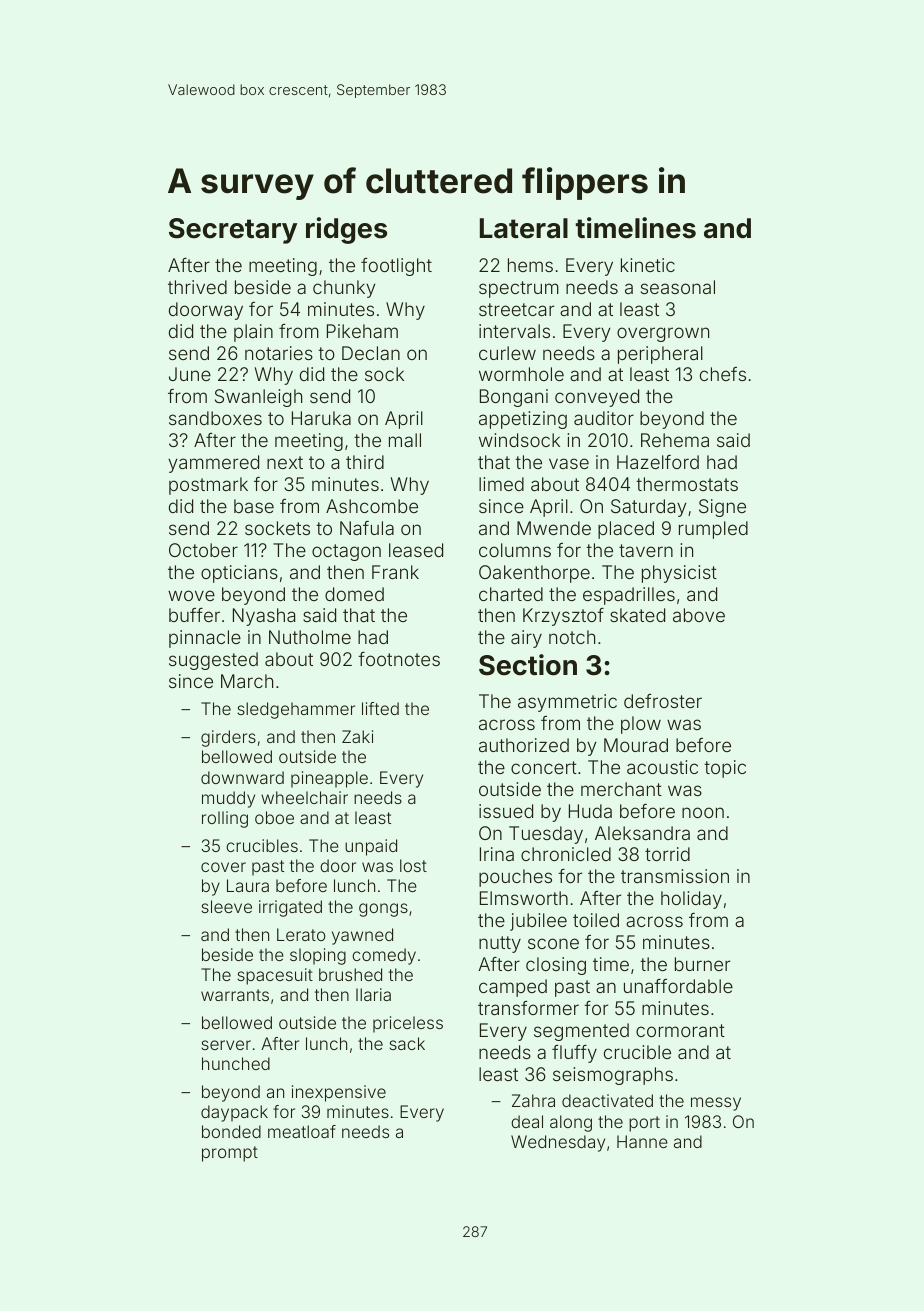 The image size is (924, 1311). What do you see at coordinates (279, 353) in the screenshot?
I see `notaries` at bounding box center [279, 353].
